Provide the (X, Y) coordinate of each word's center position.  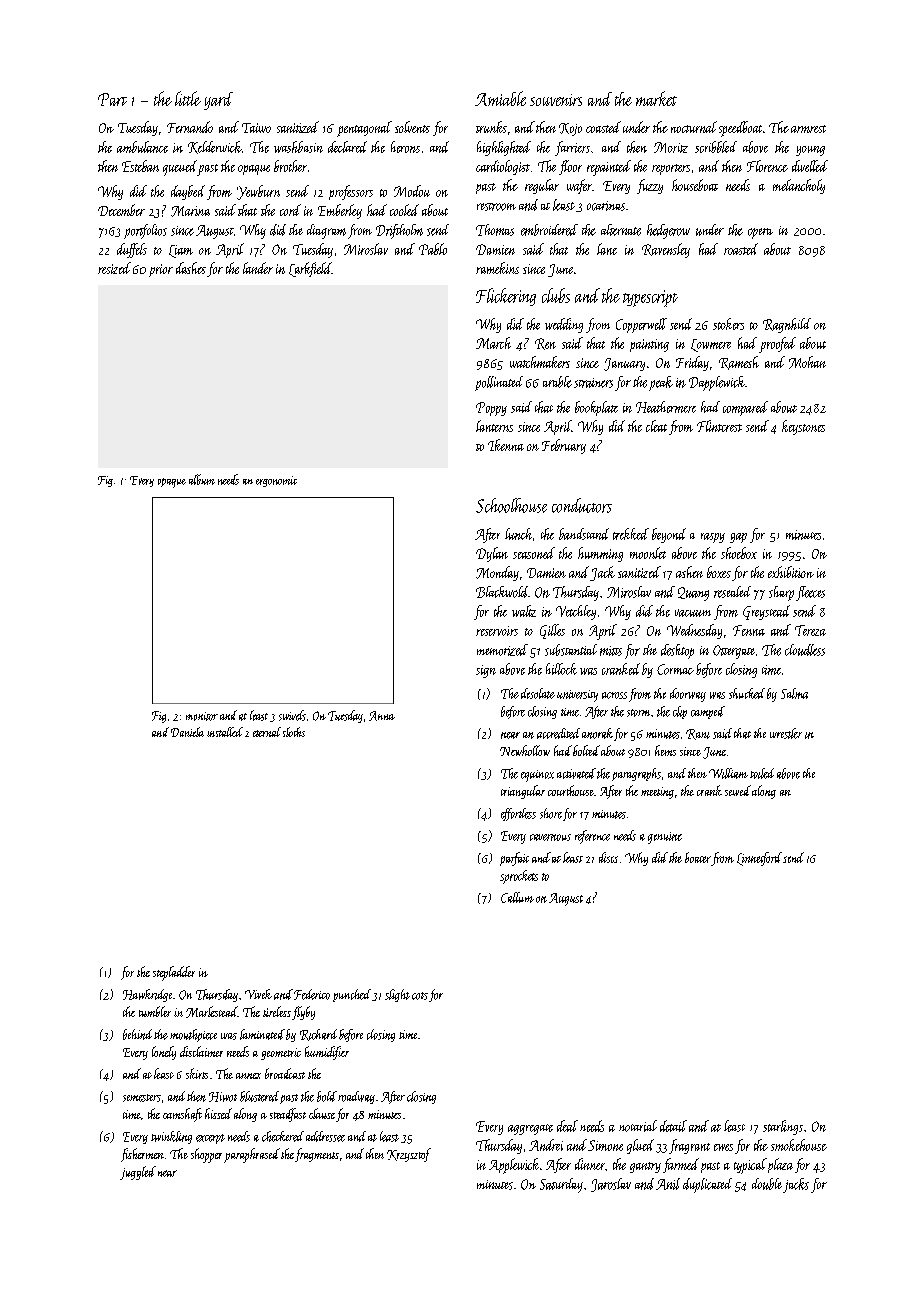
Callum (517, 897)
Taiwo (256, 128)
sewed (738, 790)
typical (750, 1166)
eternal (267, 732)
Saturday (561, 1185)
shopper (206, 1155)
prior (161, 270)
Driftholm (399, 231)
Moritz (671, 147)
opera (760, 233)
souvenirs (556, 100)
